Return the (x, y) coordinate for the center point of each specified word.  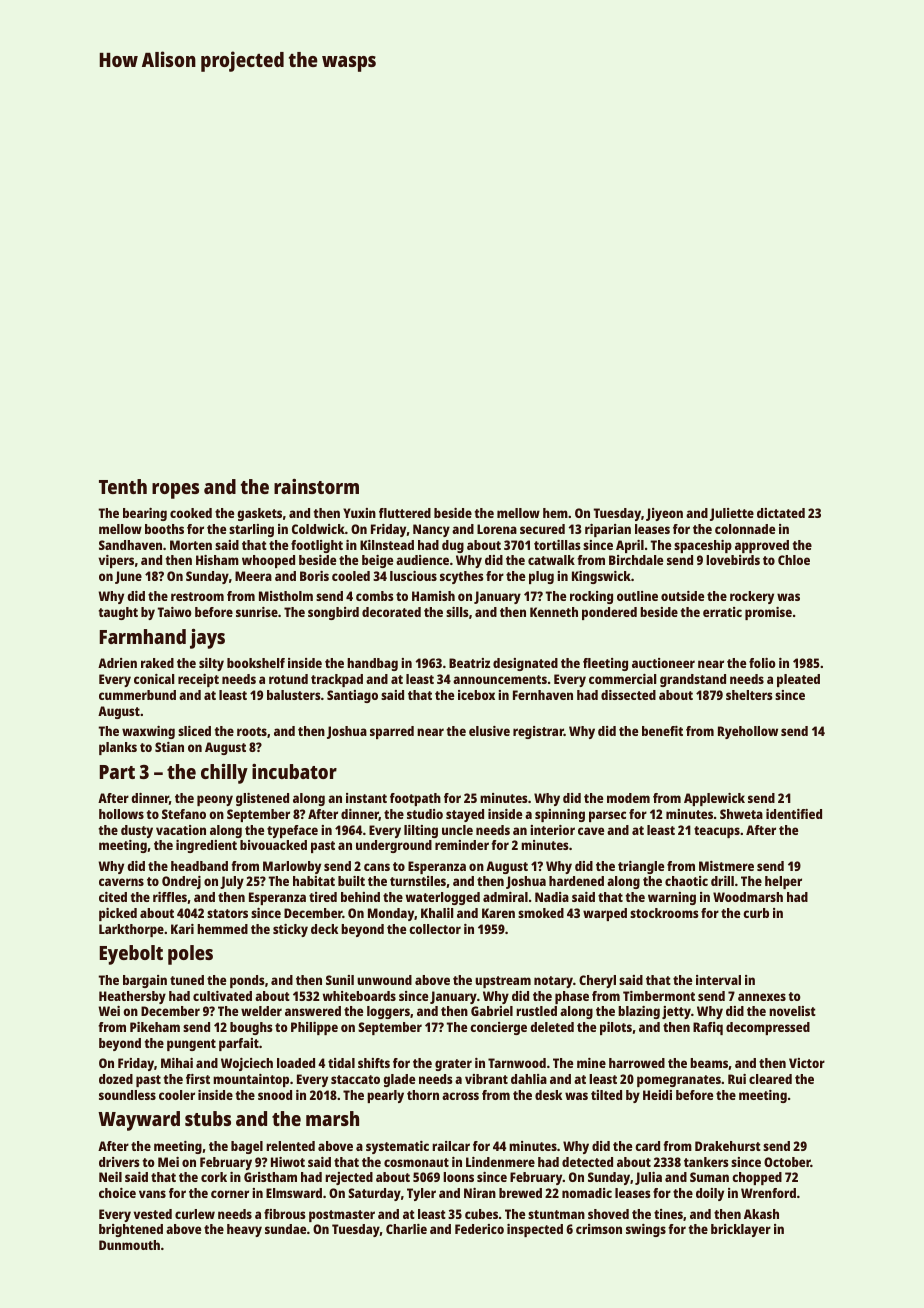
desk (548, 1095)
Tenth (123, 486)
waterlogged (443, 898)
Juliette (732, 514)
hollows (121, 814)
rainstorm (316, 486)
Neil (110, 1177)
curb (756, 913)
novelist (792, 1011)
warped (605, 914)
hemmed (222, 929)
